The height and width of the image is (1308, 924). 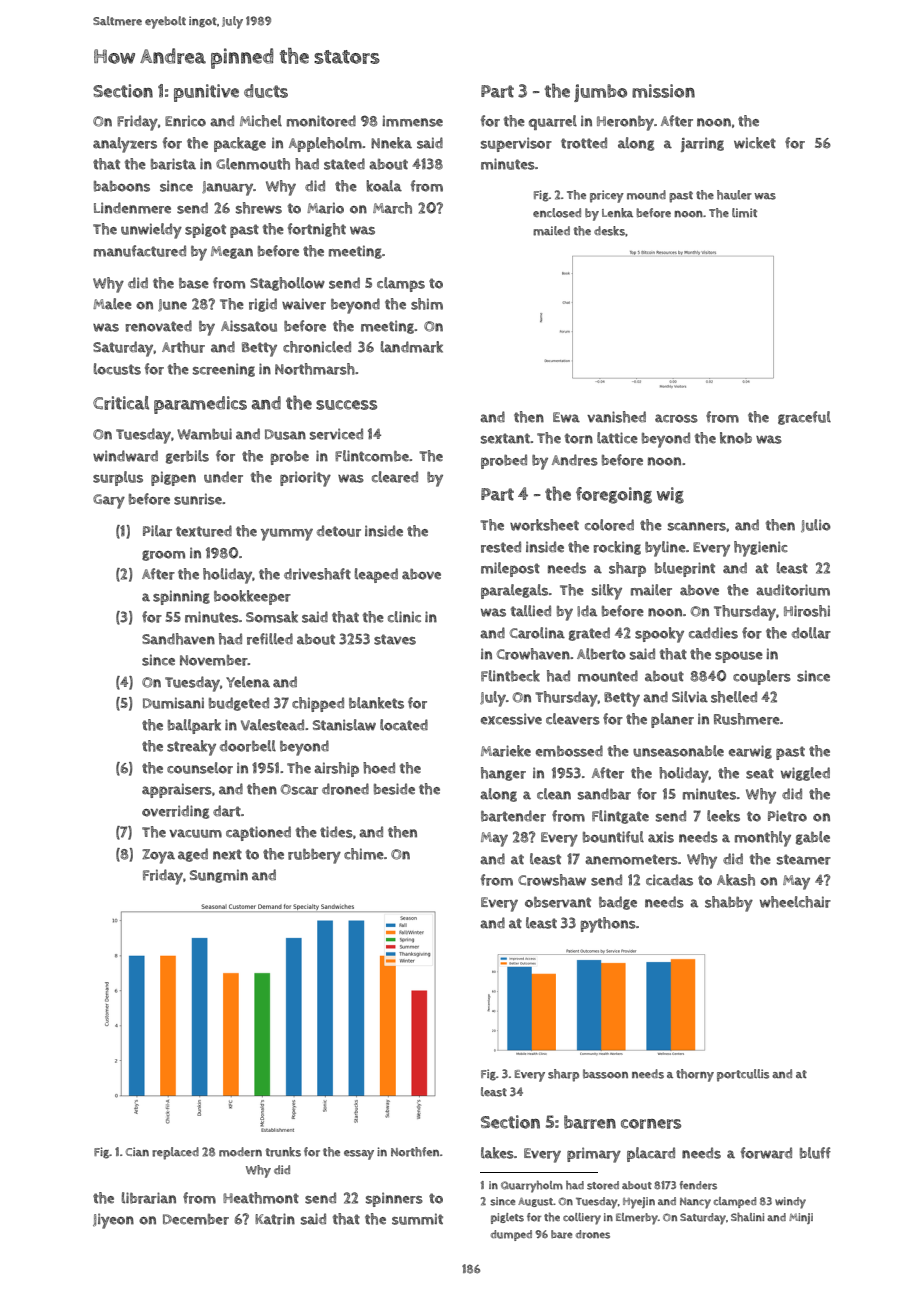 I want to click on Zoya, so click(x=158, y=856).
